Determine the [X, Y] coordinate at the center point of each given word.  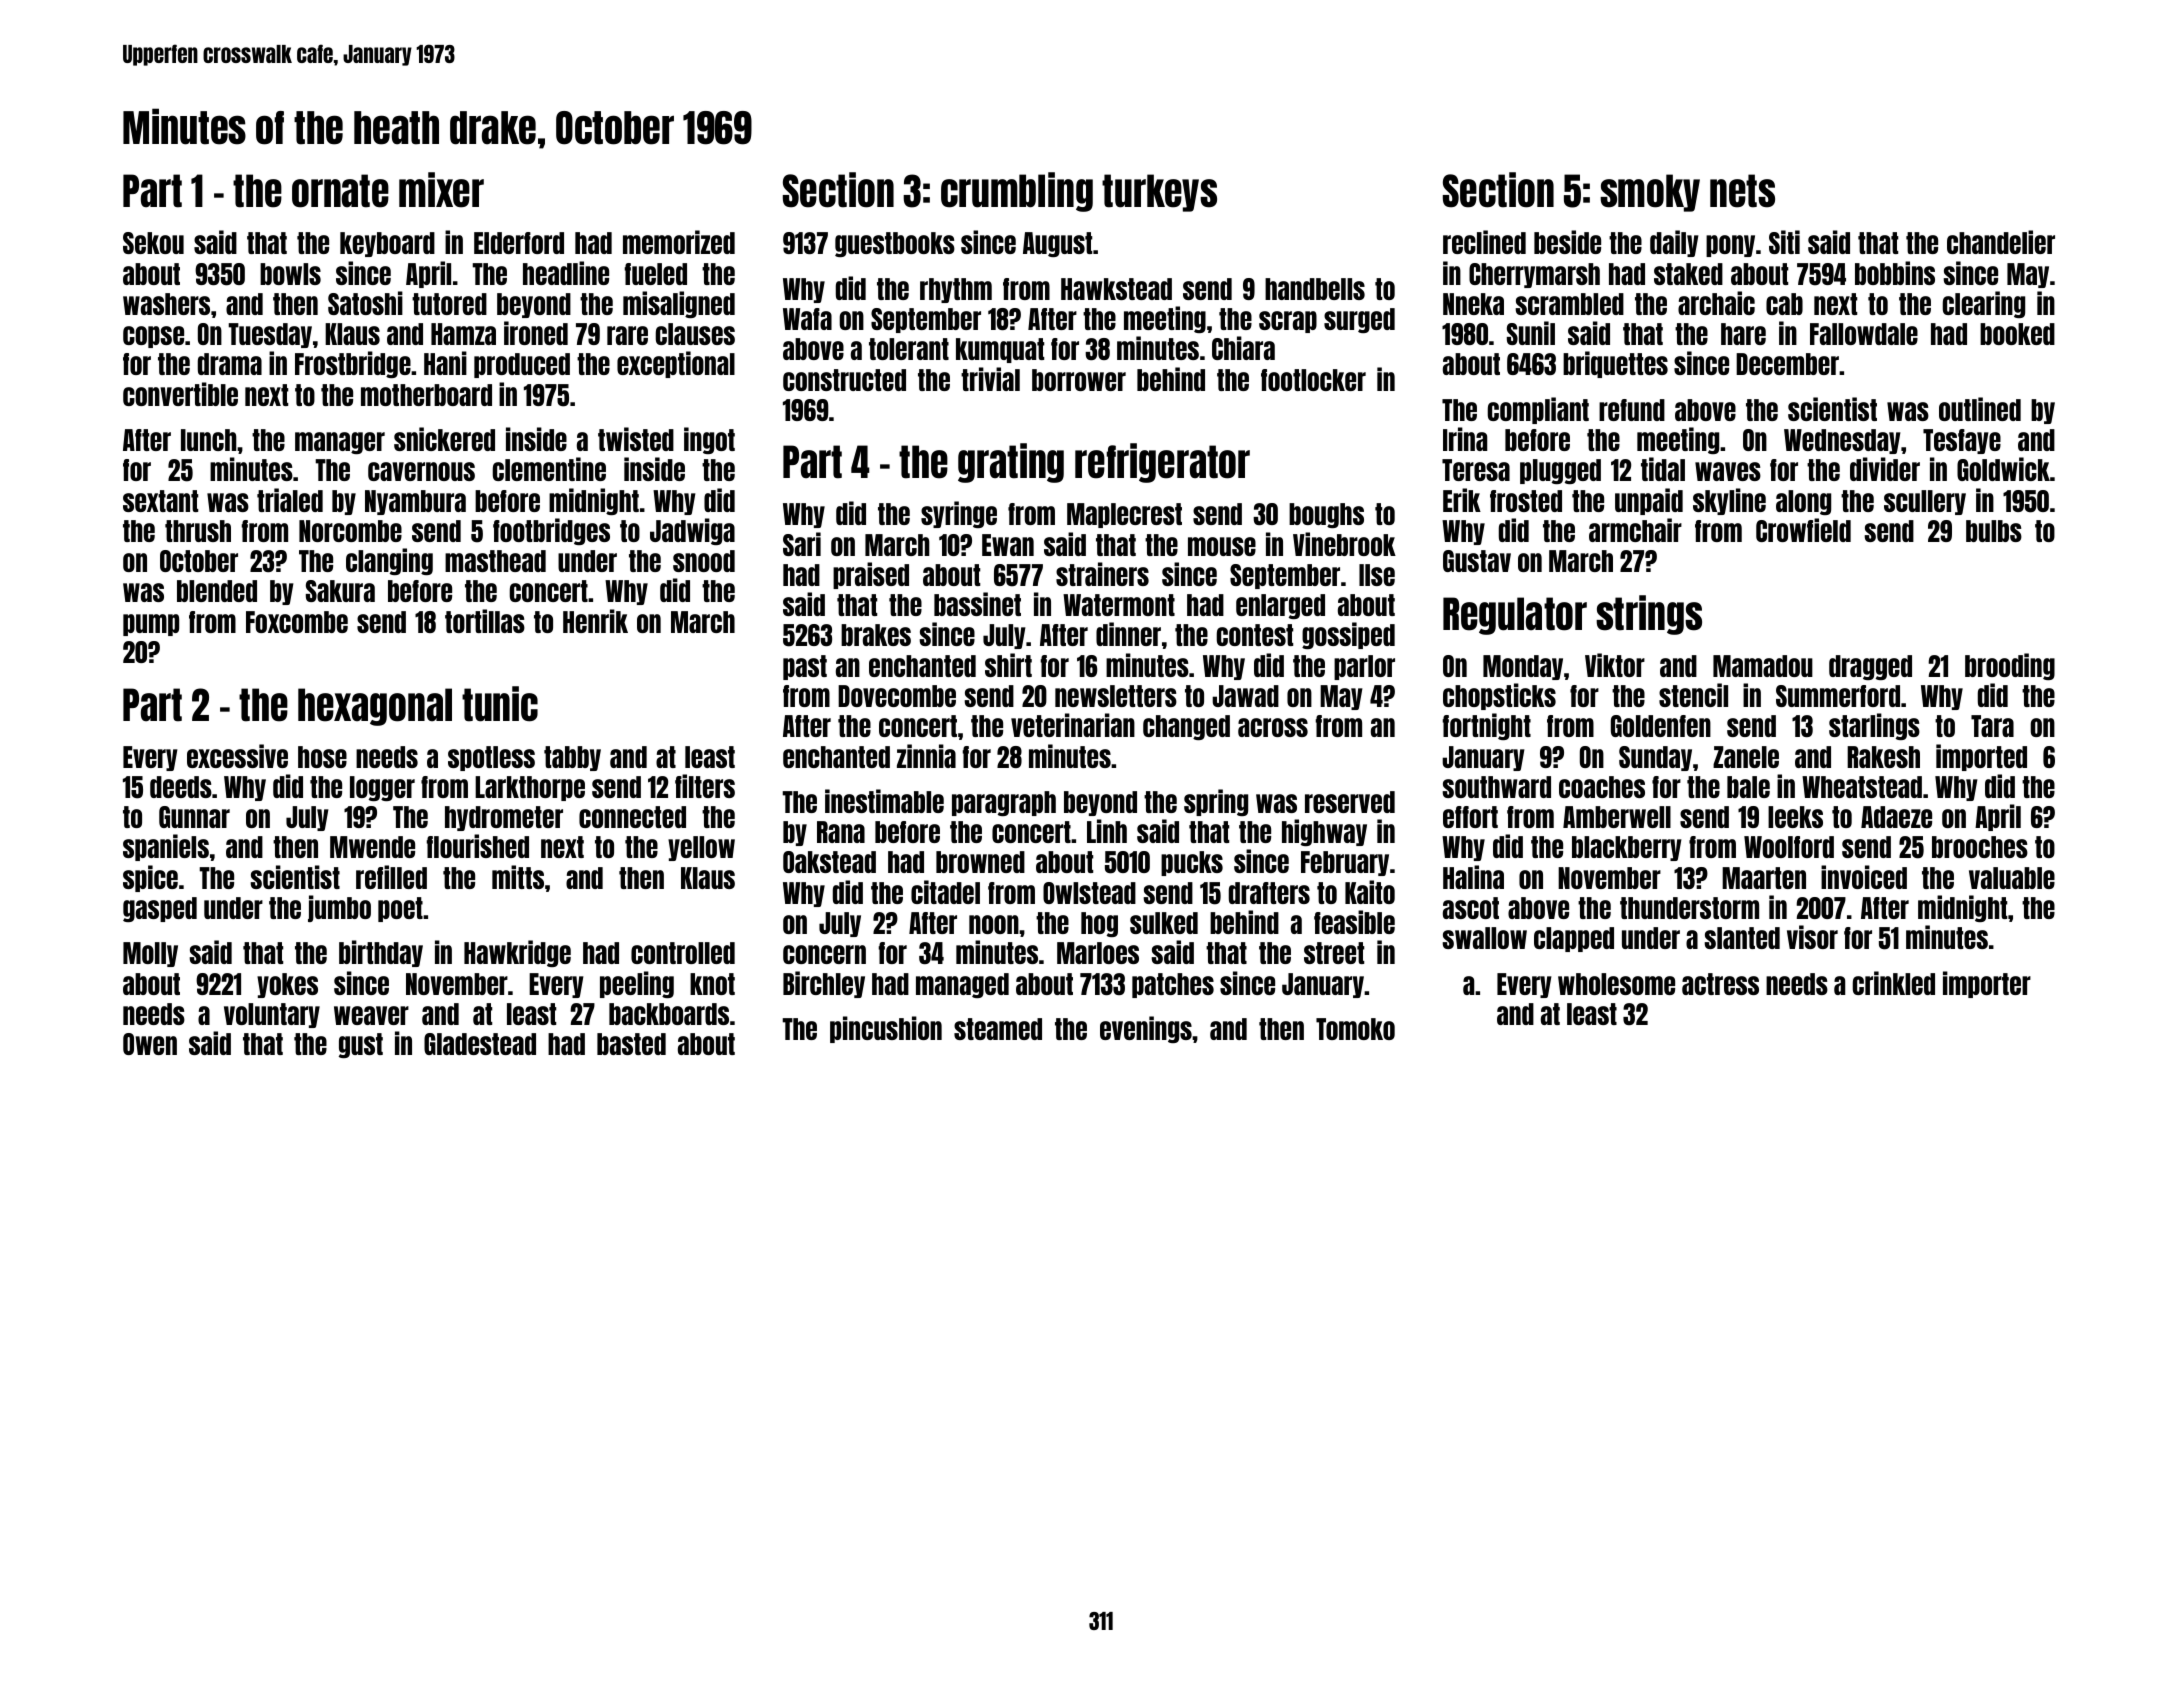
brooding [2010, 666]
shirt [1008, 665]
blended [217, 591]
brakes [876, 635]
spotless [491, 758]
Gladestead [480, 1044]
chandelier [2001, 242]
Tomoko [1355, 1029]
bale [1748, 787]
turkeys [1159, 193]
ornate [340, 191]
